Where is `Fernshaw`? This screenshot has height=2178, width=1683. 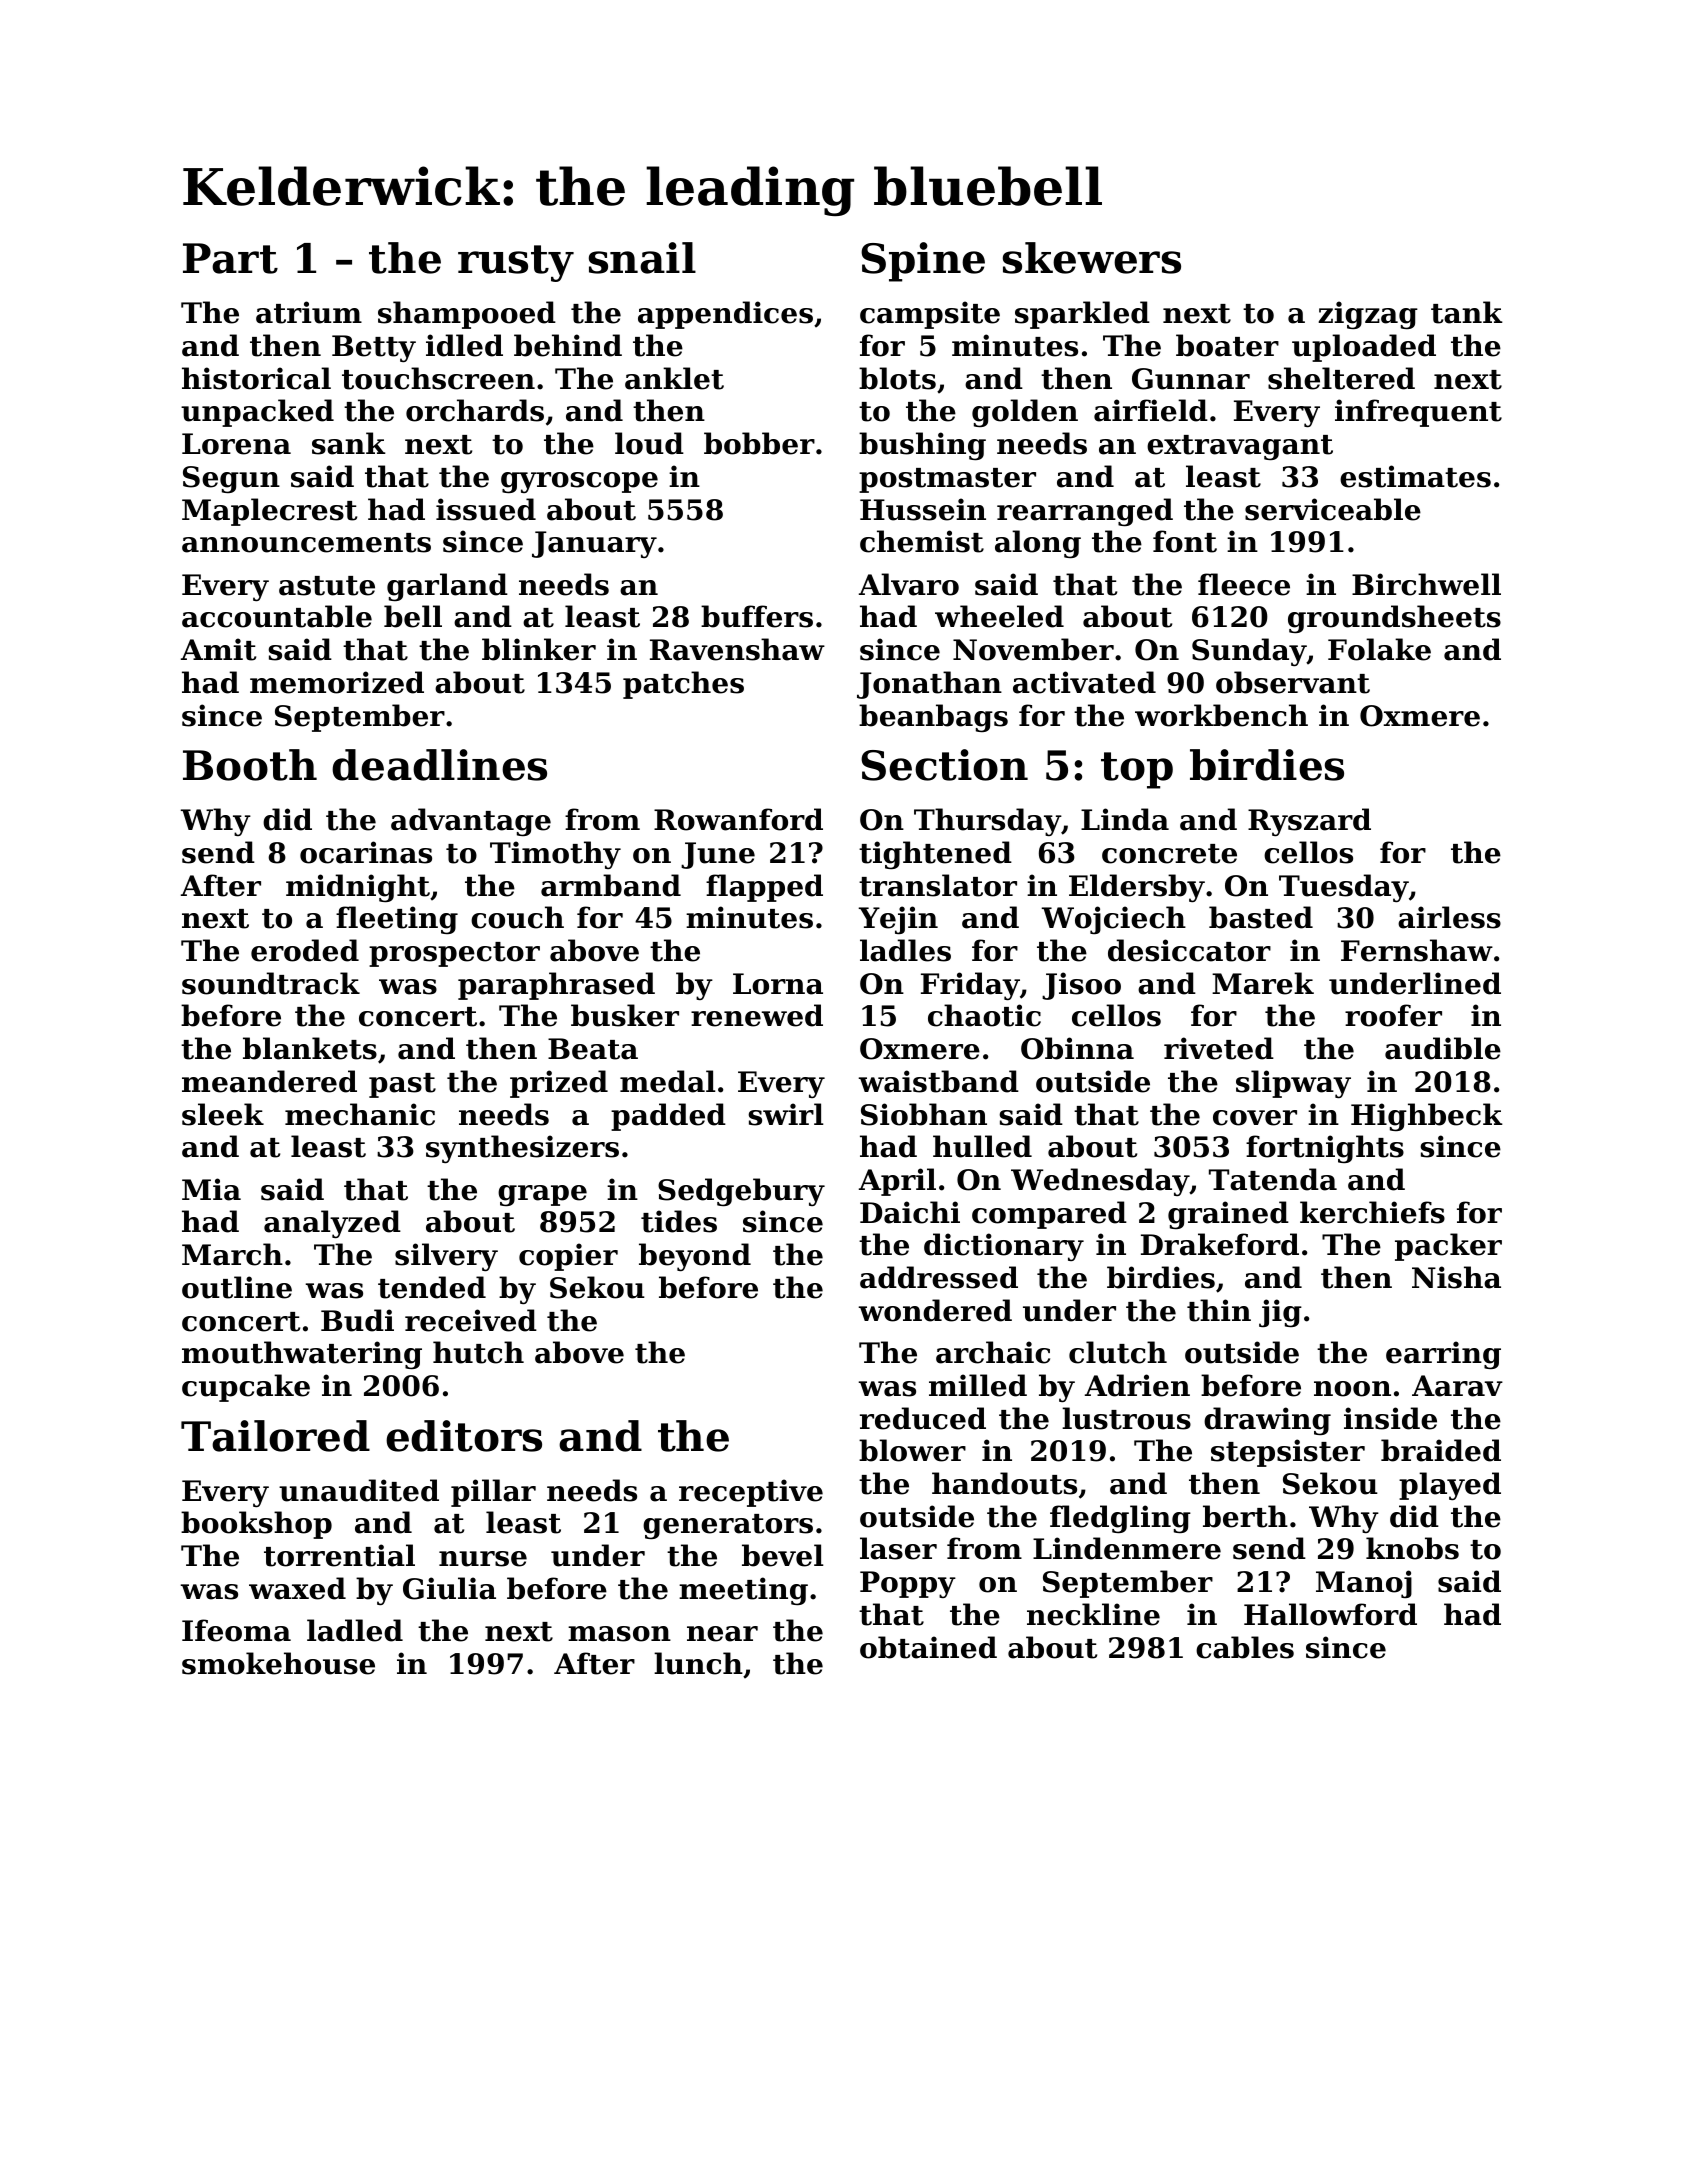 Fernshaw is located at coordinates (1417, 950).
